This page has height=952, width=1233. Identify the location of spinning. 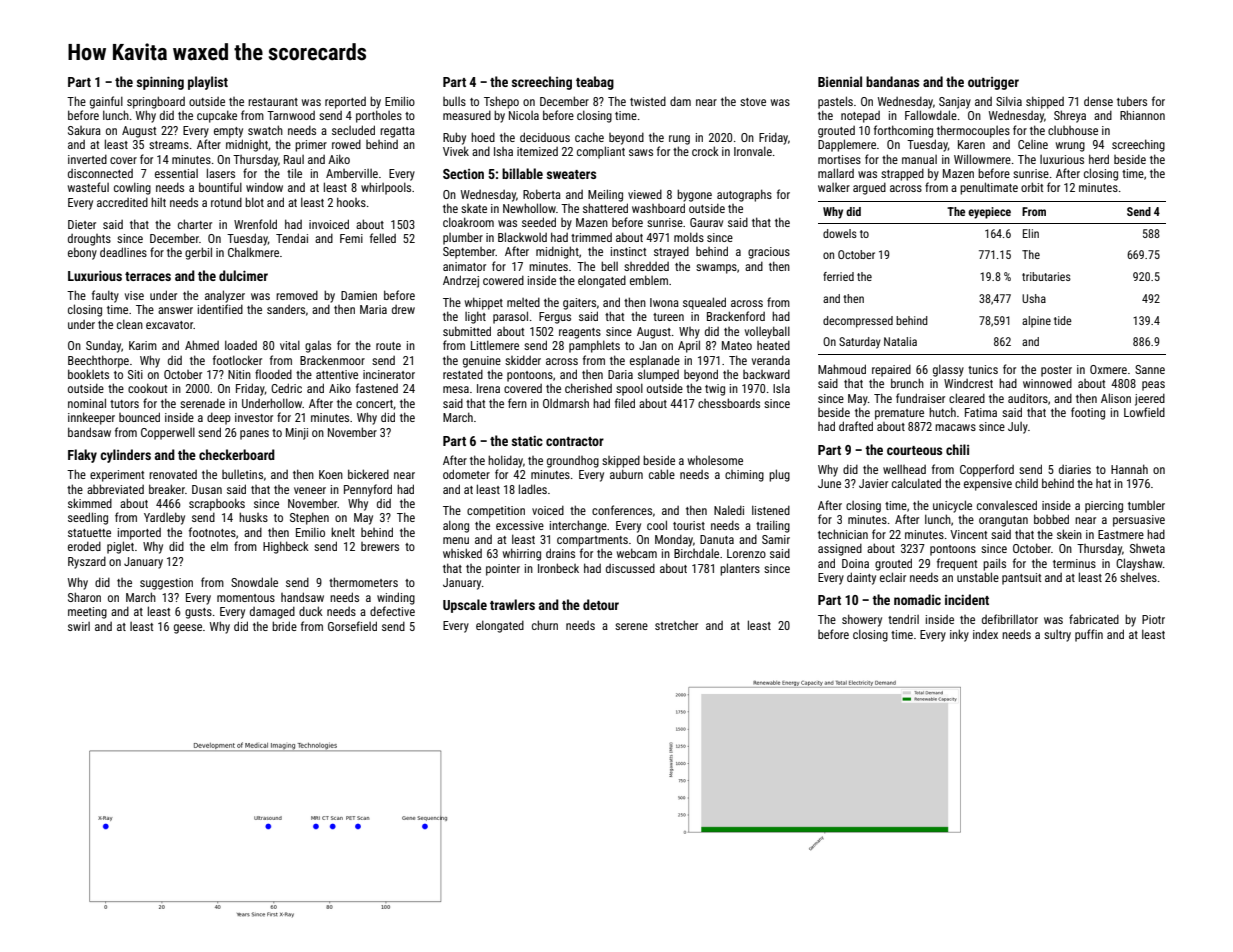
(160, 83).
